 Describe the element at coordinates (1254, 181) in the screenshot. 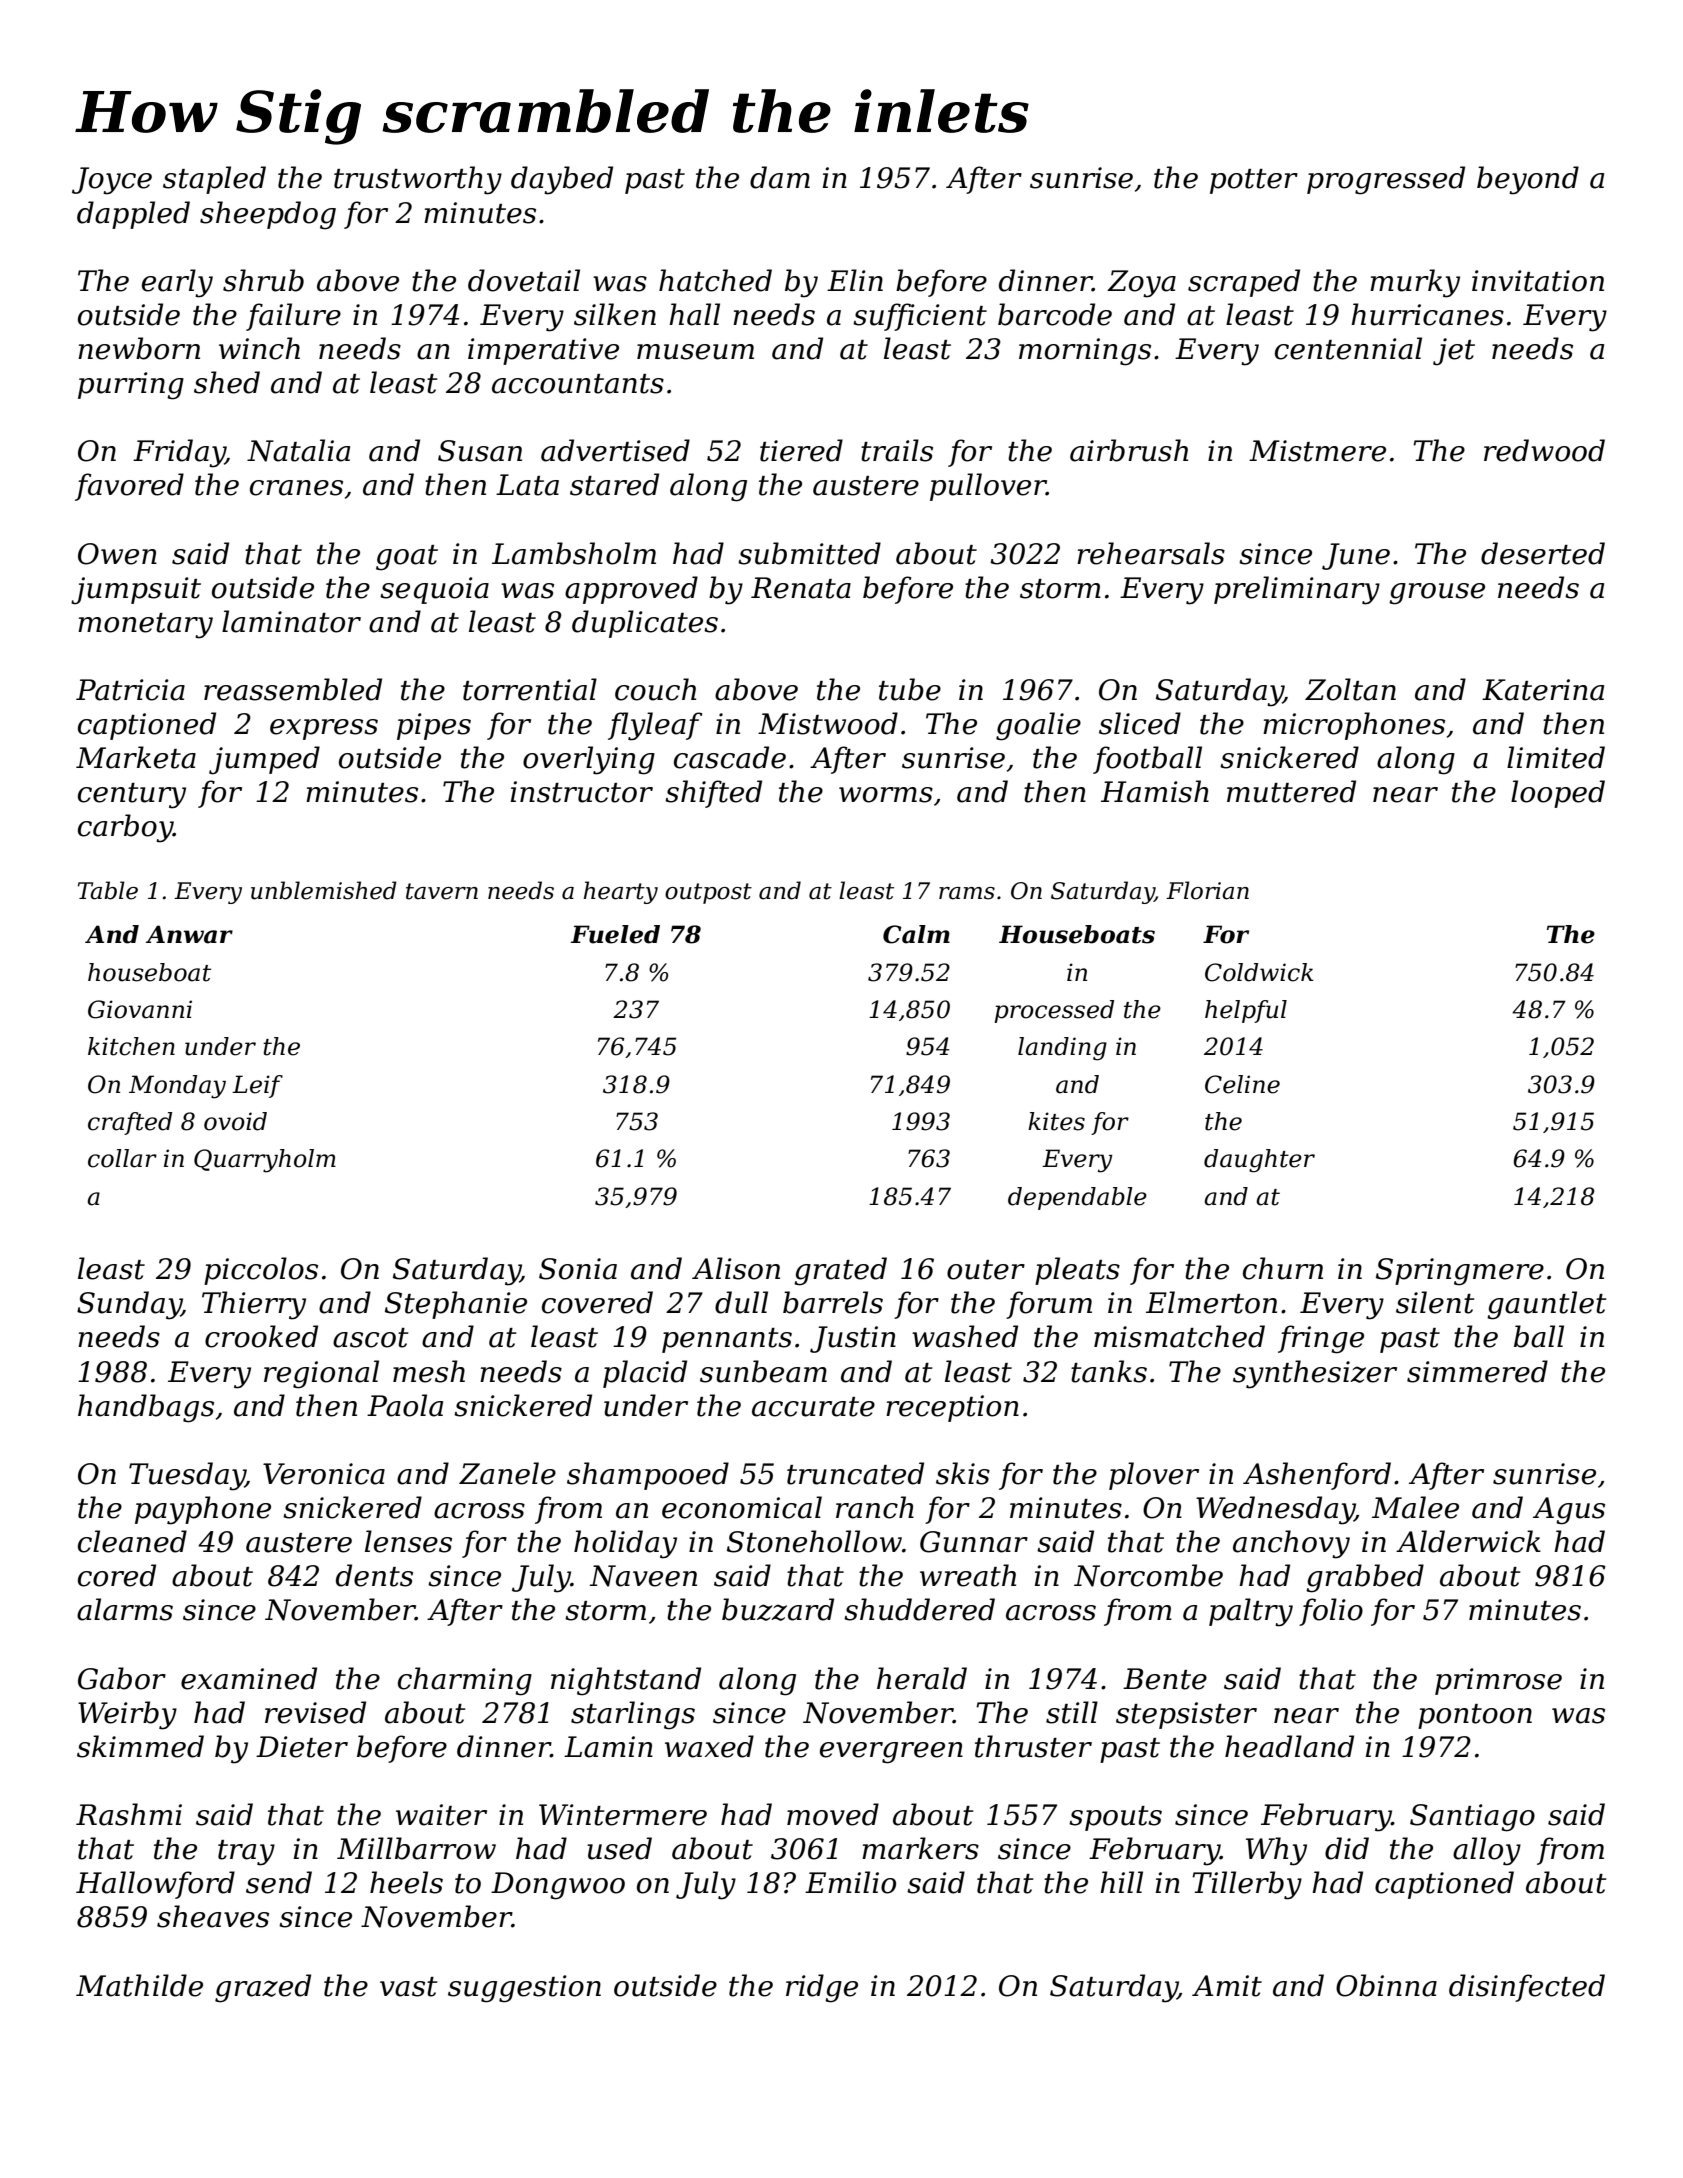

I see `potter` at that location.
